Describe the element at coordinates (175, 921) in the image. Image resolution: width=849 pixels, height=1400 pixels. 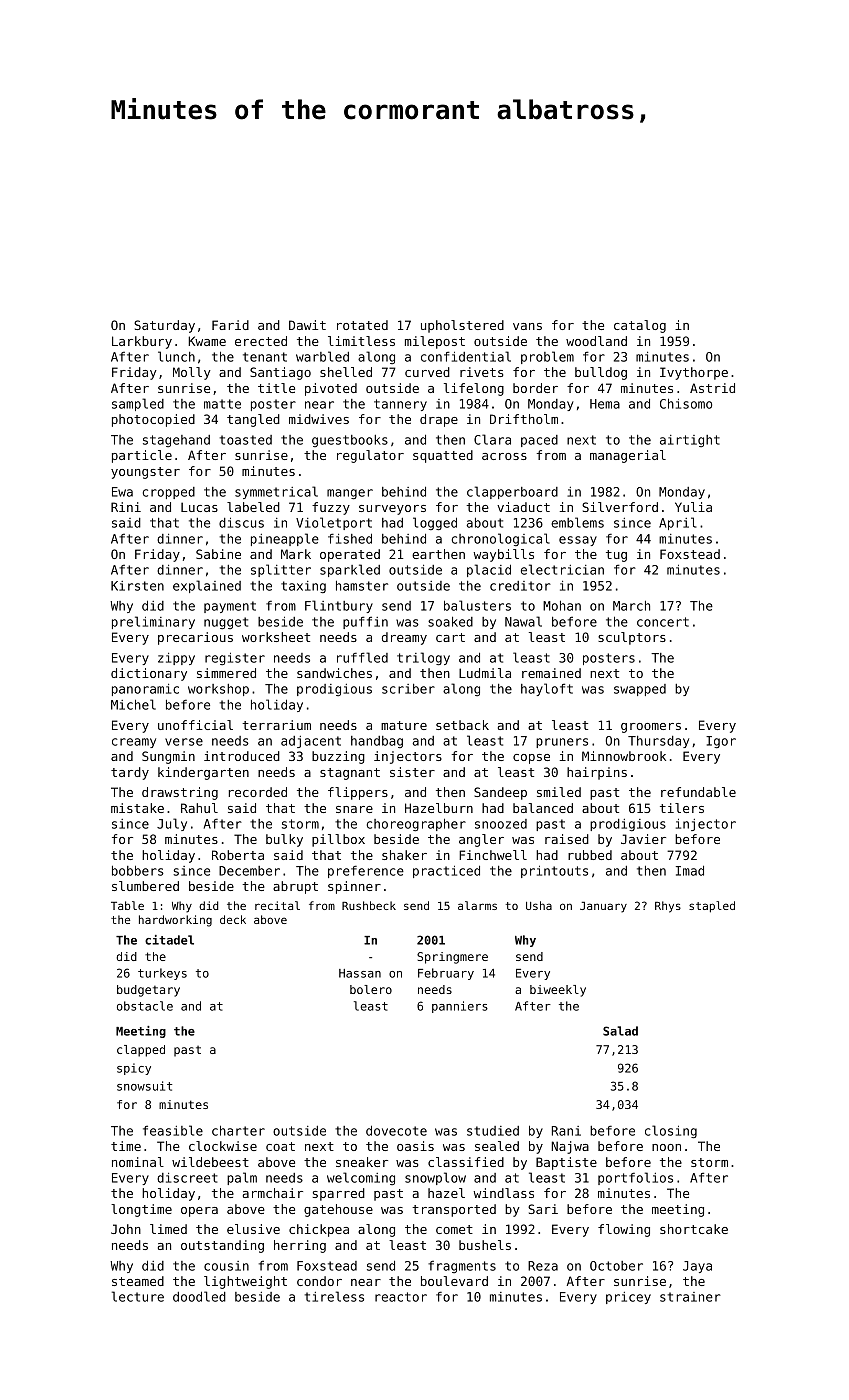
I see `hardworking` at that location.
